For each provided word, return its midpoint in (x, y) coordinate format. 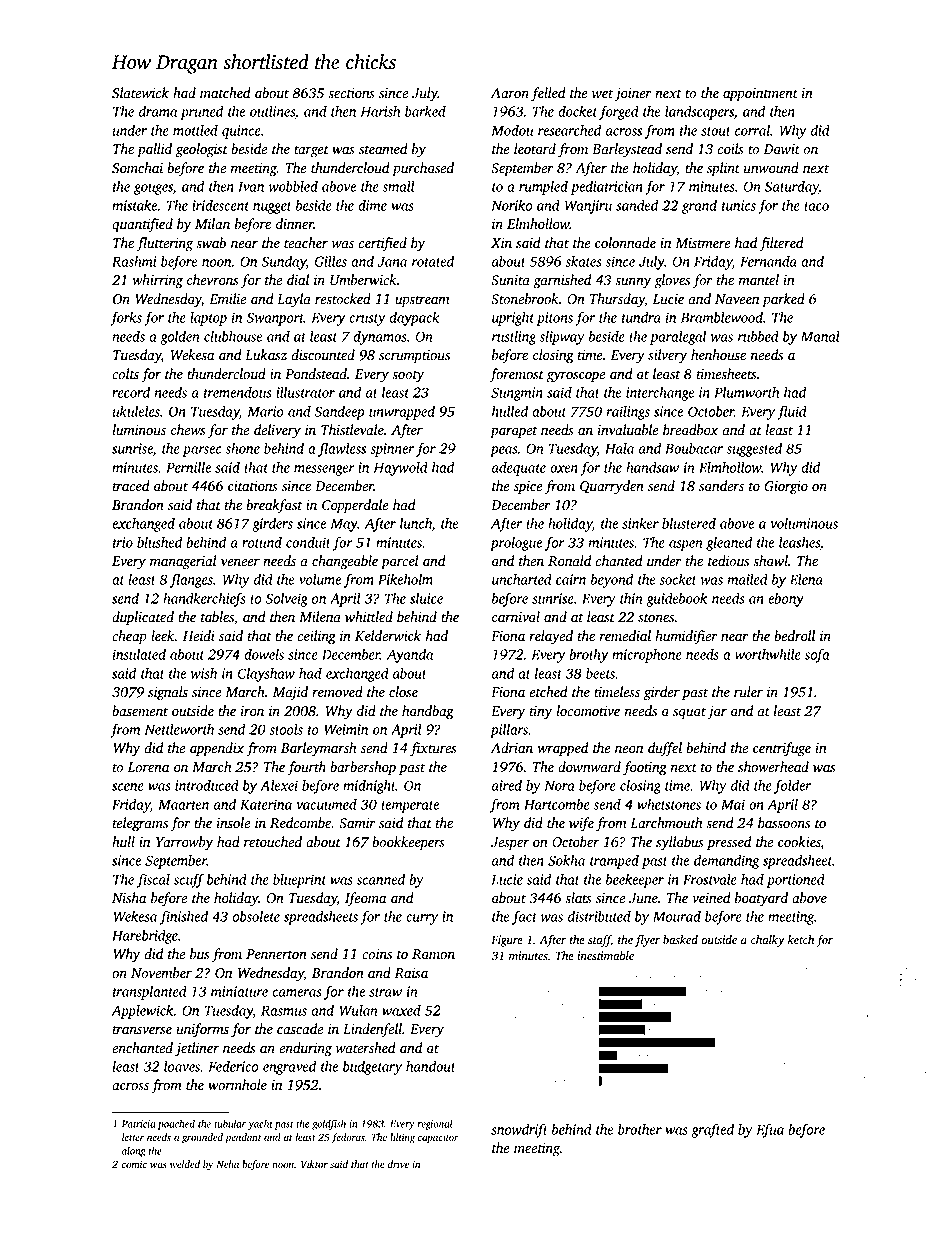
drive (398, 1164)
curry (422, 919)
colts (125, 374)
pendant (243, 1138)
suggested (754, 450)
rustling (514, 338)
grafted (712, 1130)
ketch (801, 939)
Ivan (251, 186)
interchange (660, 394)
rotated (433, 261)
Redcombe (300, 823)
